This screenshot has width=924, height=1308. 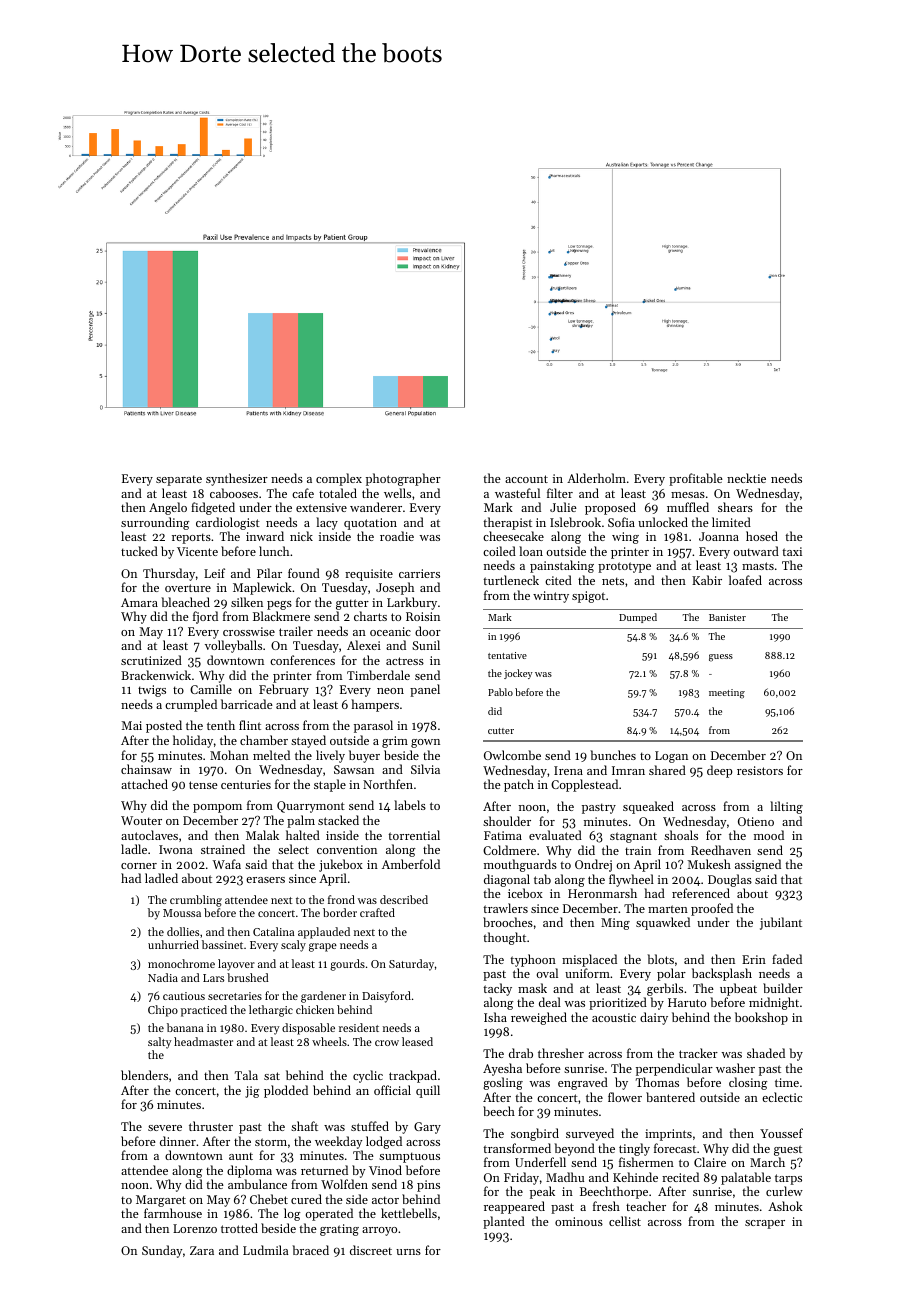 I want to click on wanderer, so click(x=376, y=507).
